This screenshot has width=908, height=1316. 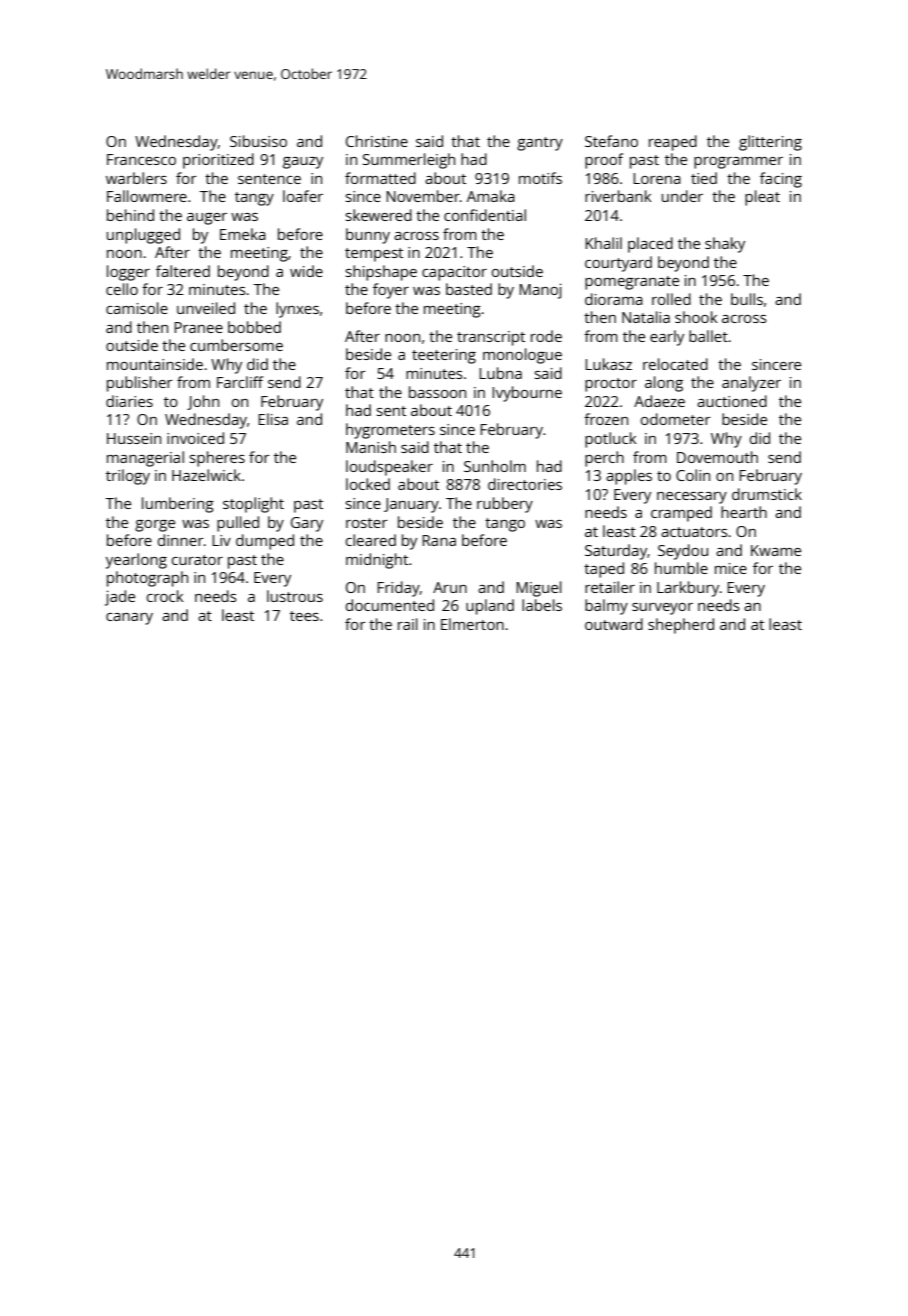 I want to click on photograph, so click(x=147, y=579).
